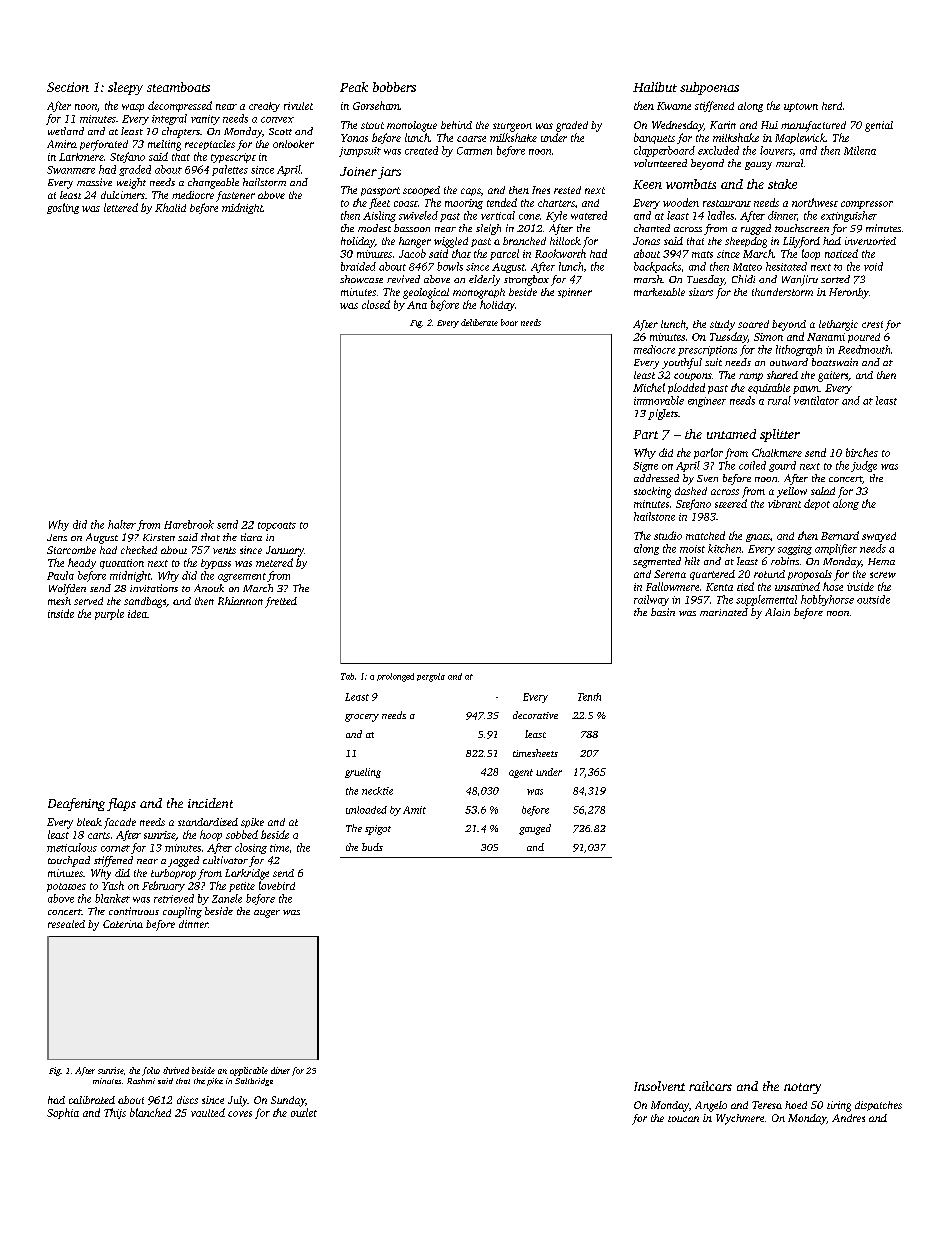  Describe the element at coordinates (57, 537) in the page. I see `Jens` at that location.
